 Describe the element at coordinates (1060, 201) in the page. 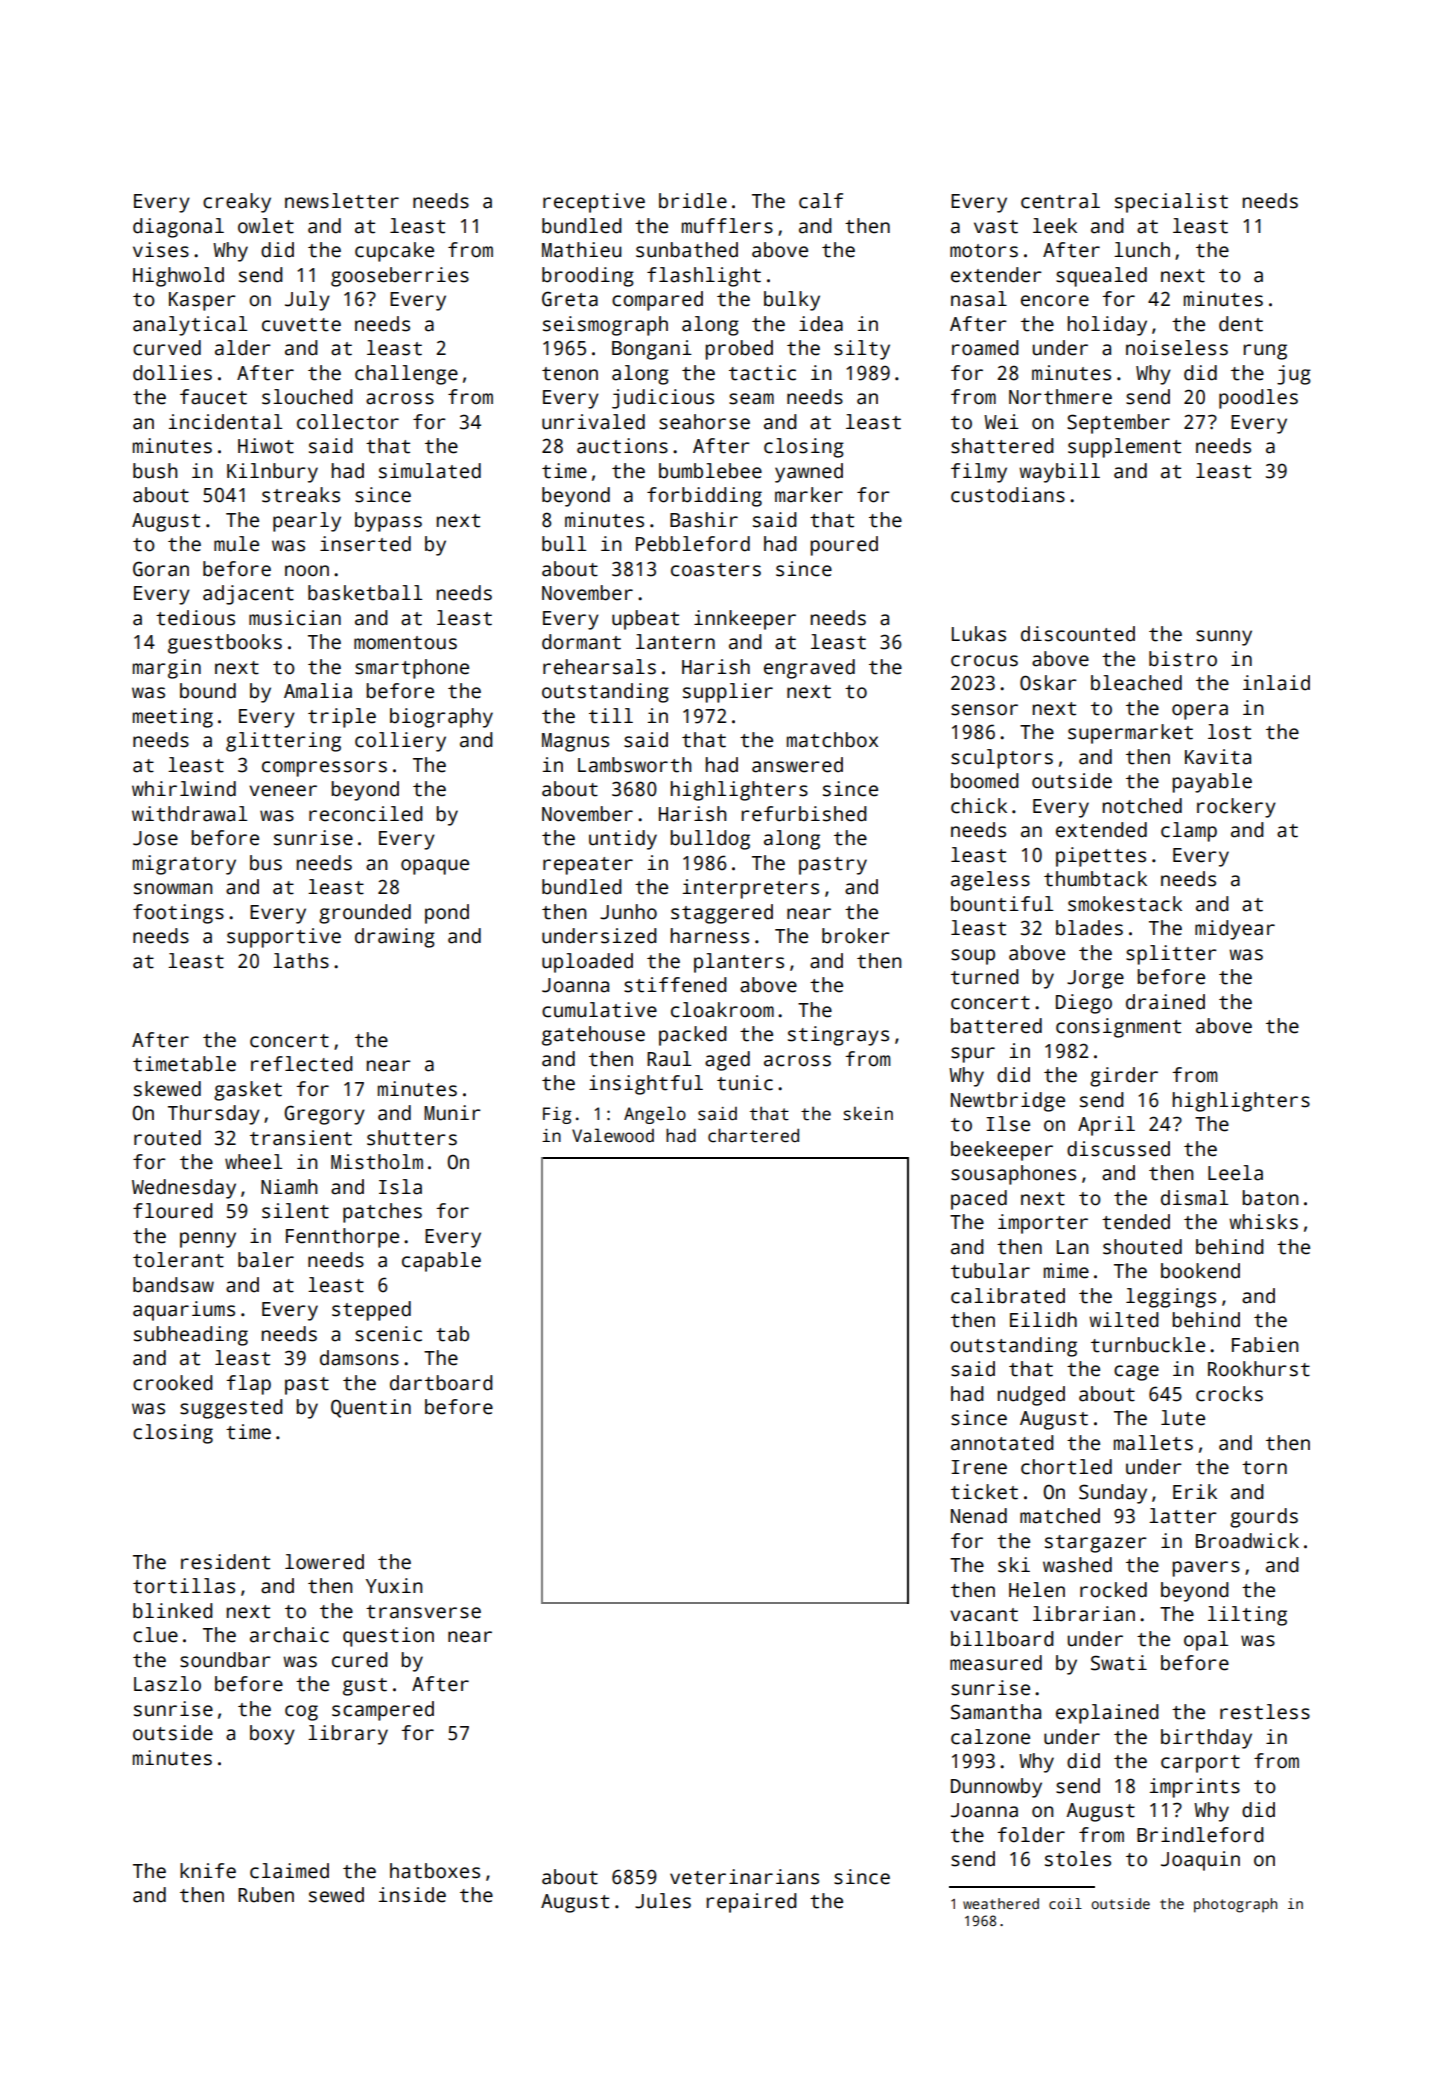

I see `central` at that location.
